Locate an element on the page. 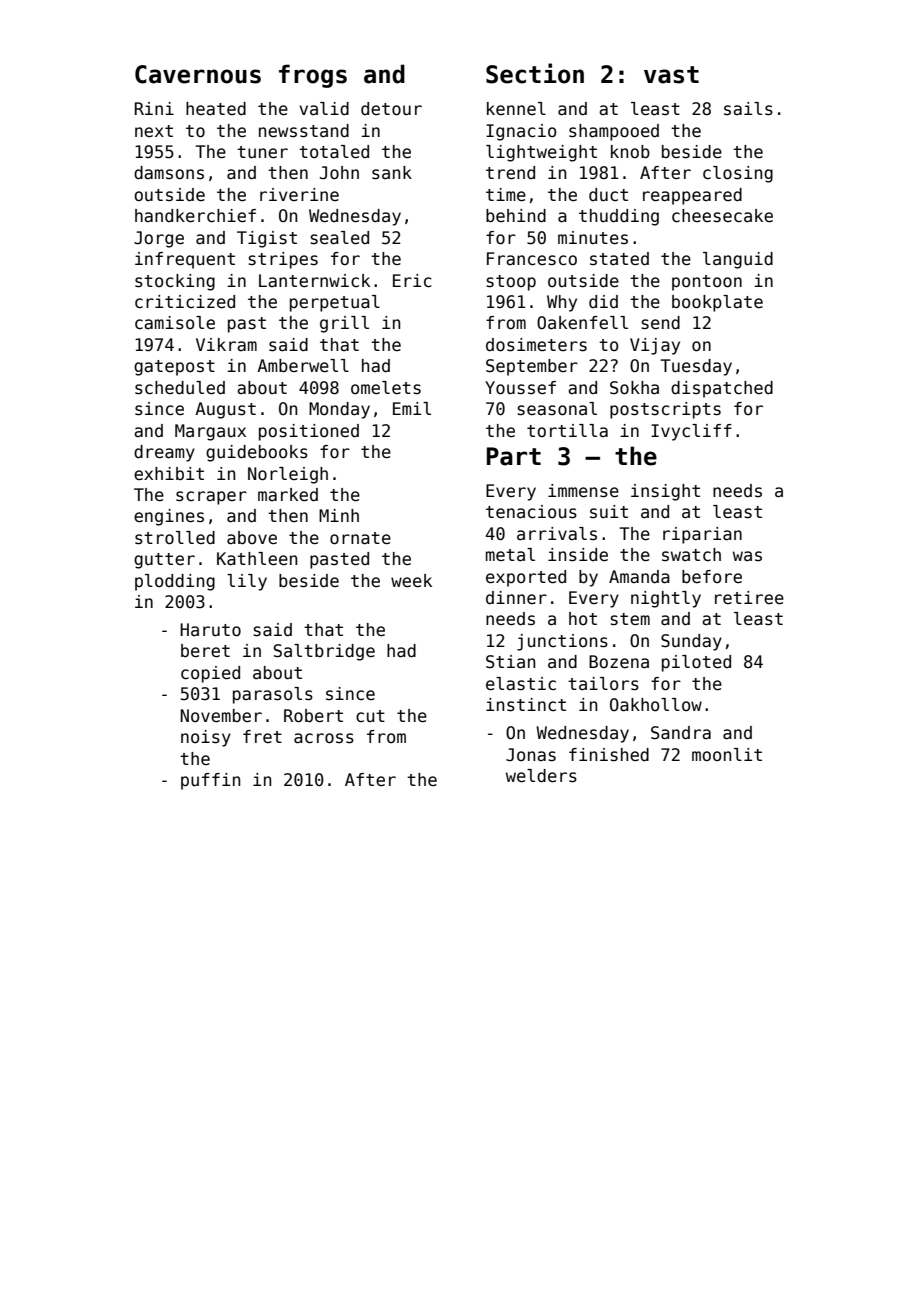 Image resolution: width=924 pixels, height=1314 pixels. Part is located at coordinates (514, 456).
